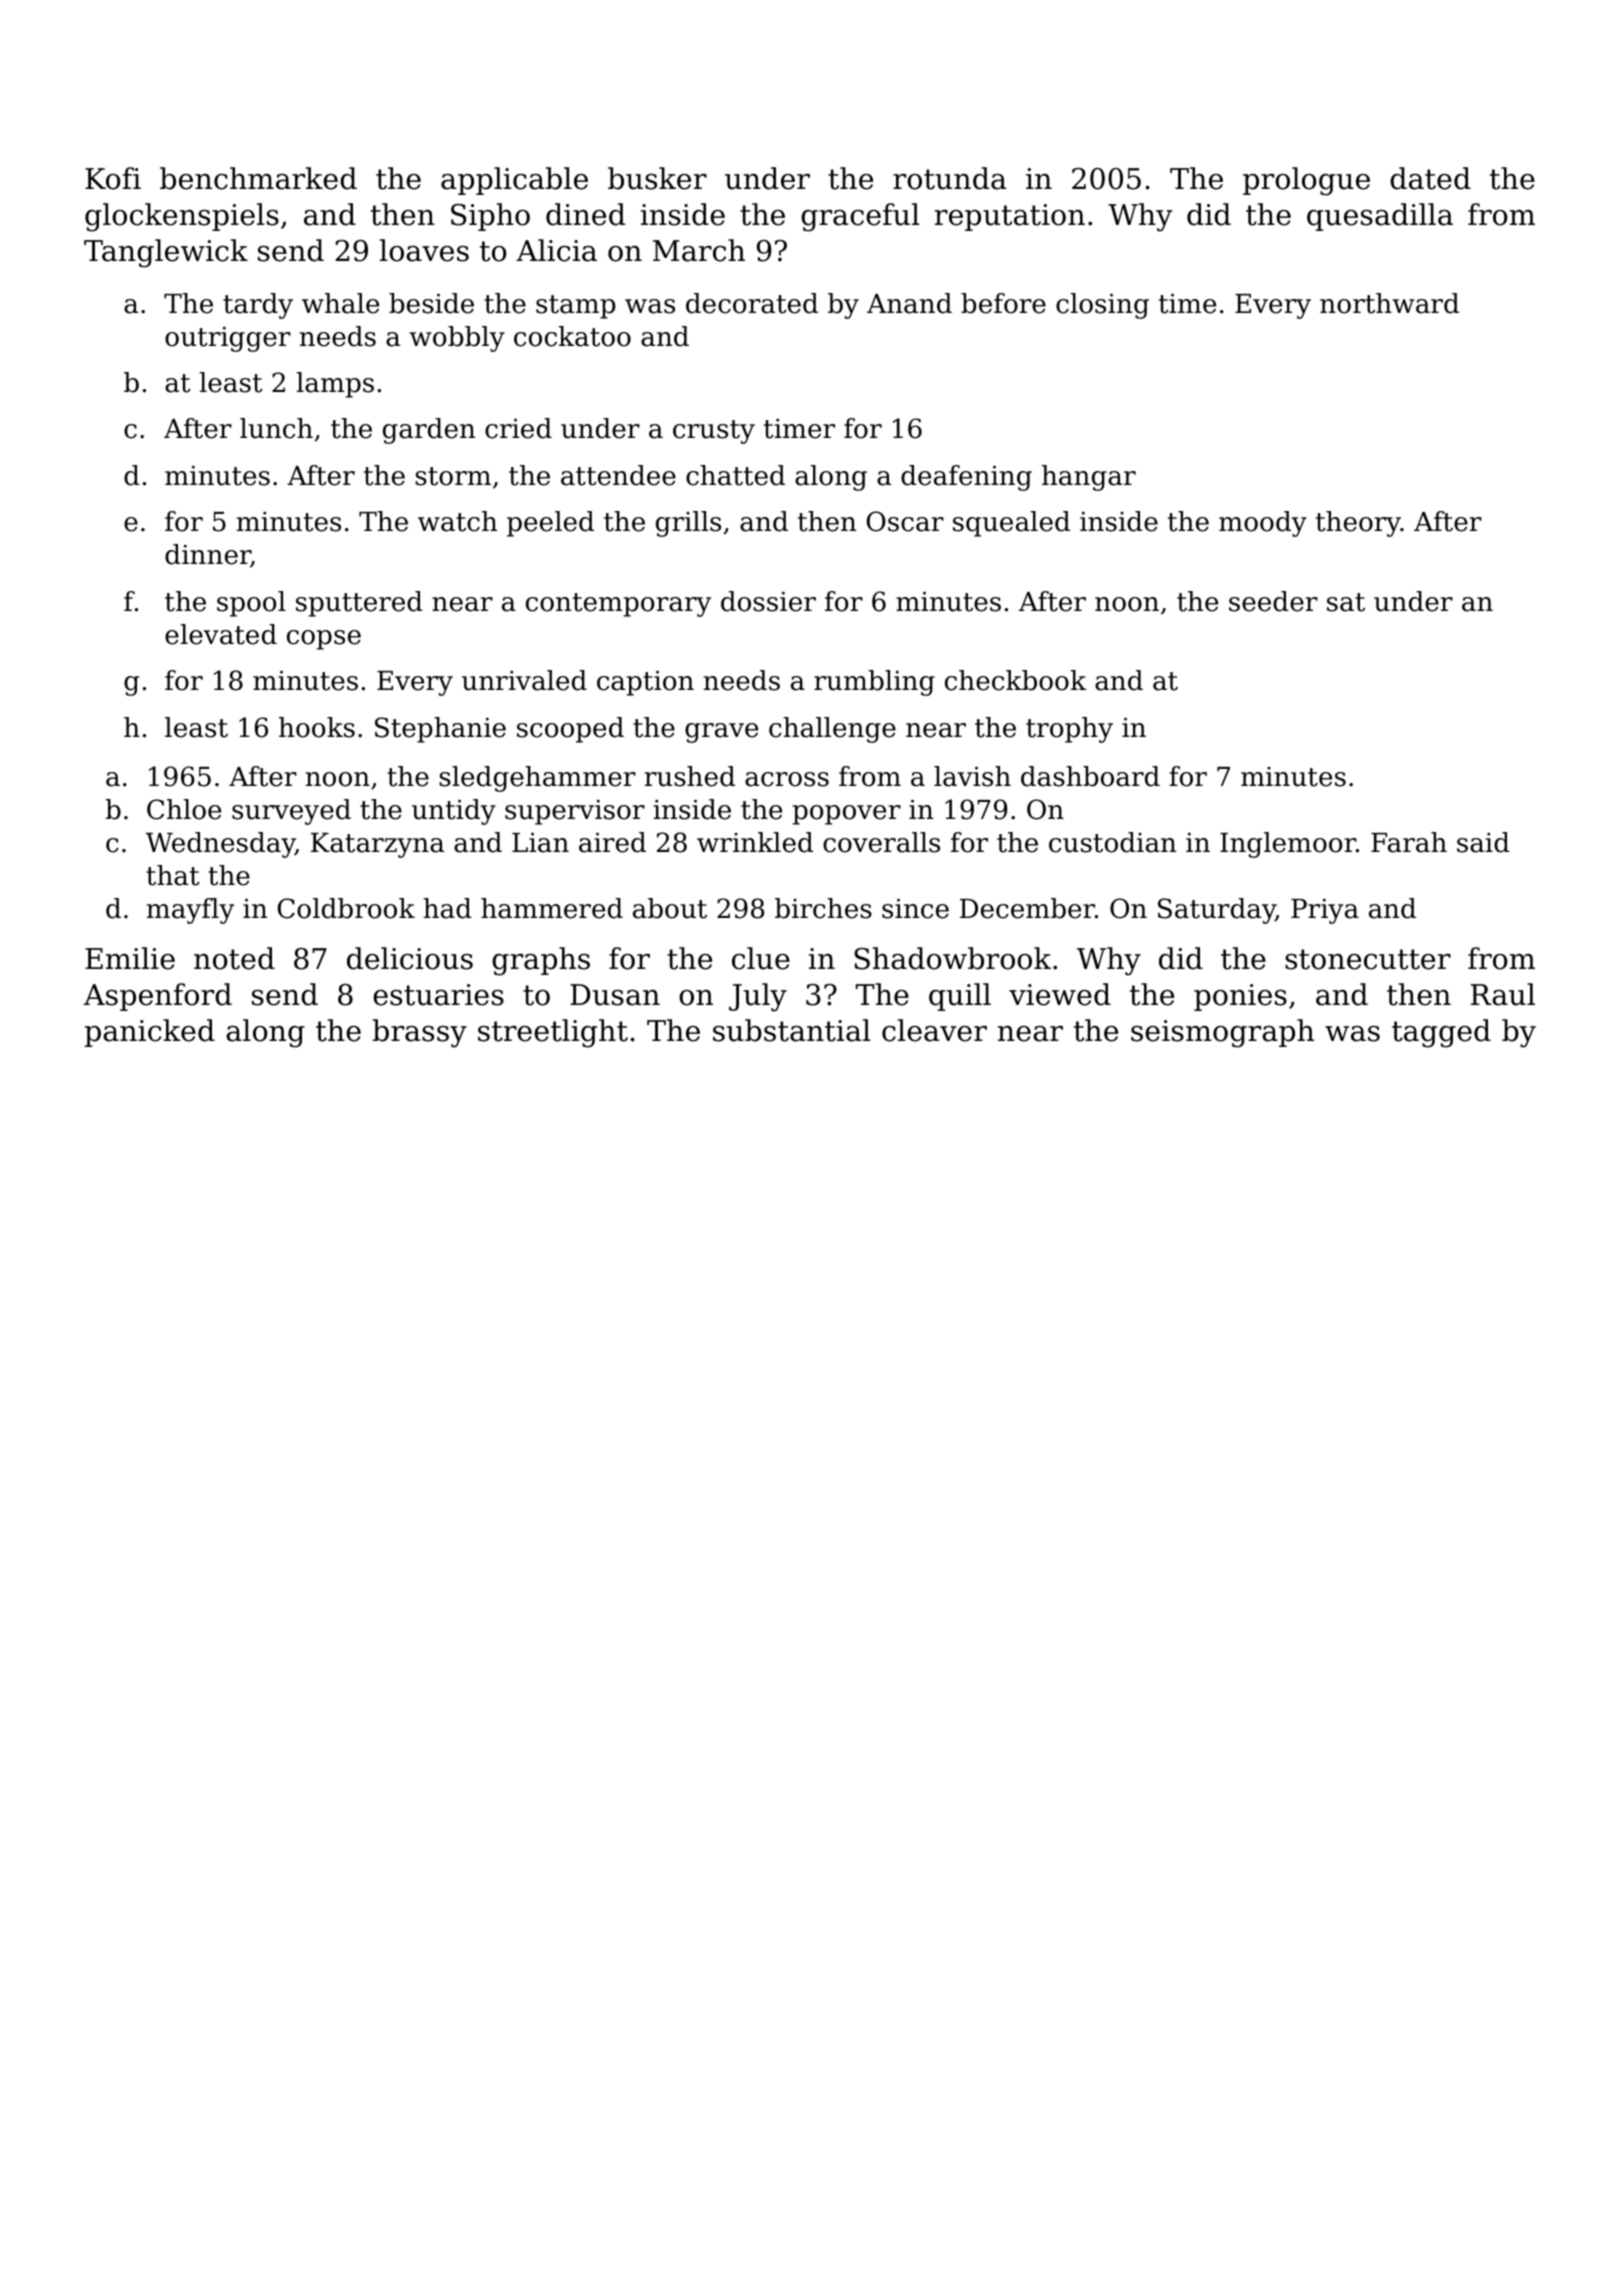  I want to click on wobbly, so click(457, 339).
